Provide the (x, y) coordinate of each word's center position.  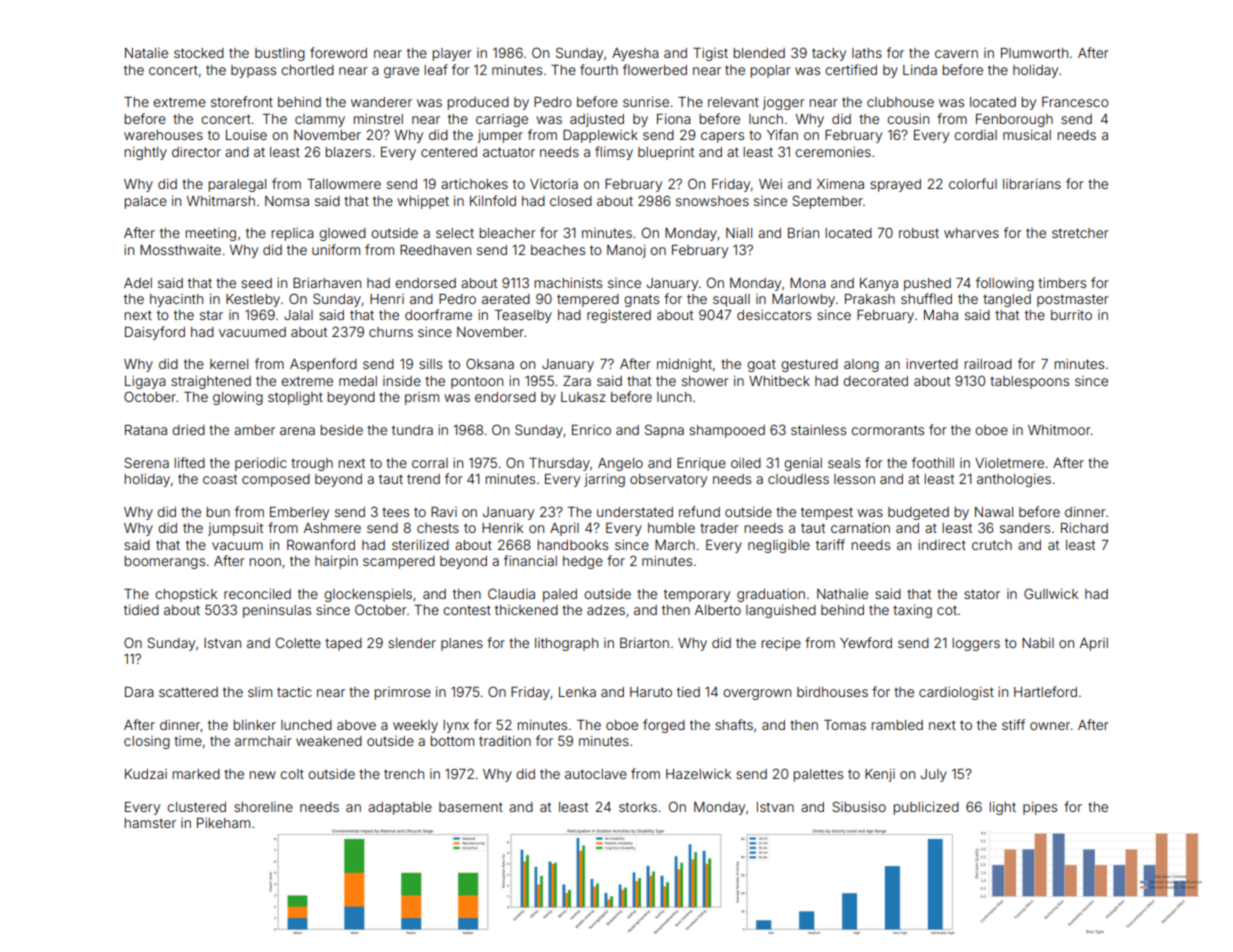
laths (867, 53)
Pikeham (223, 823)
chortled (307, 70)
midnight (684, 365)
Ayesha (635, 54)
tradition (505, 741)
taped (343, 644)
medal (358, 381)
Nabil (1038, 643)
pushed (927, 284)
